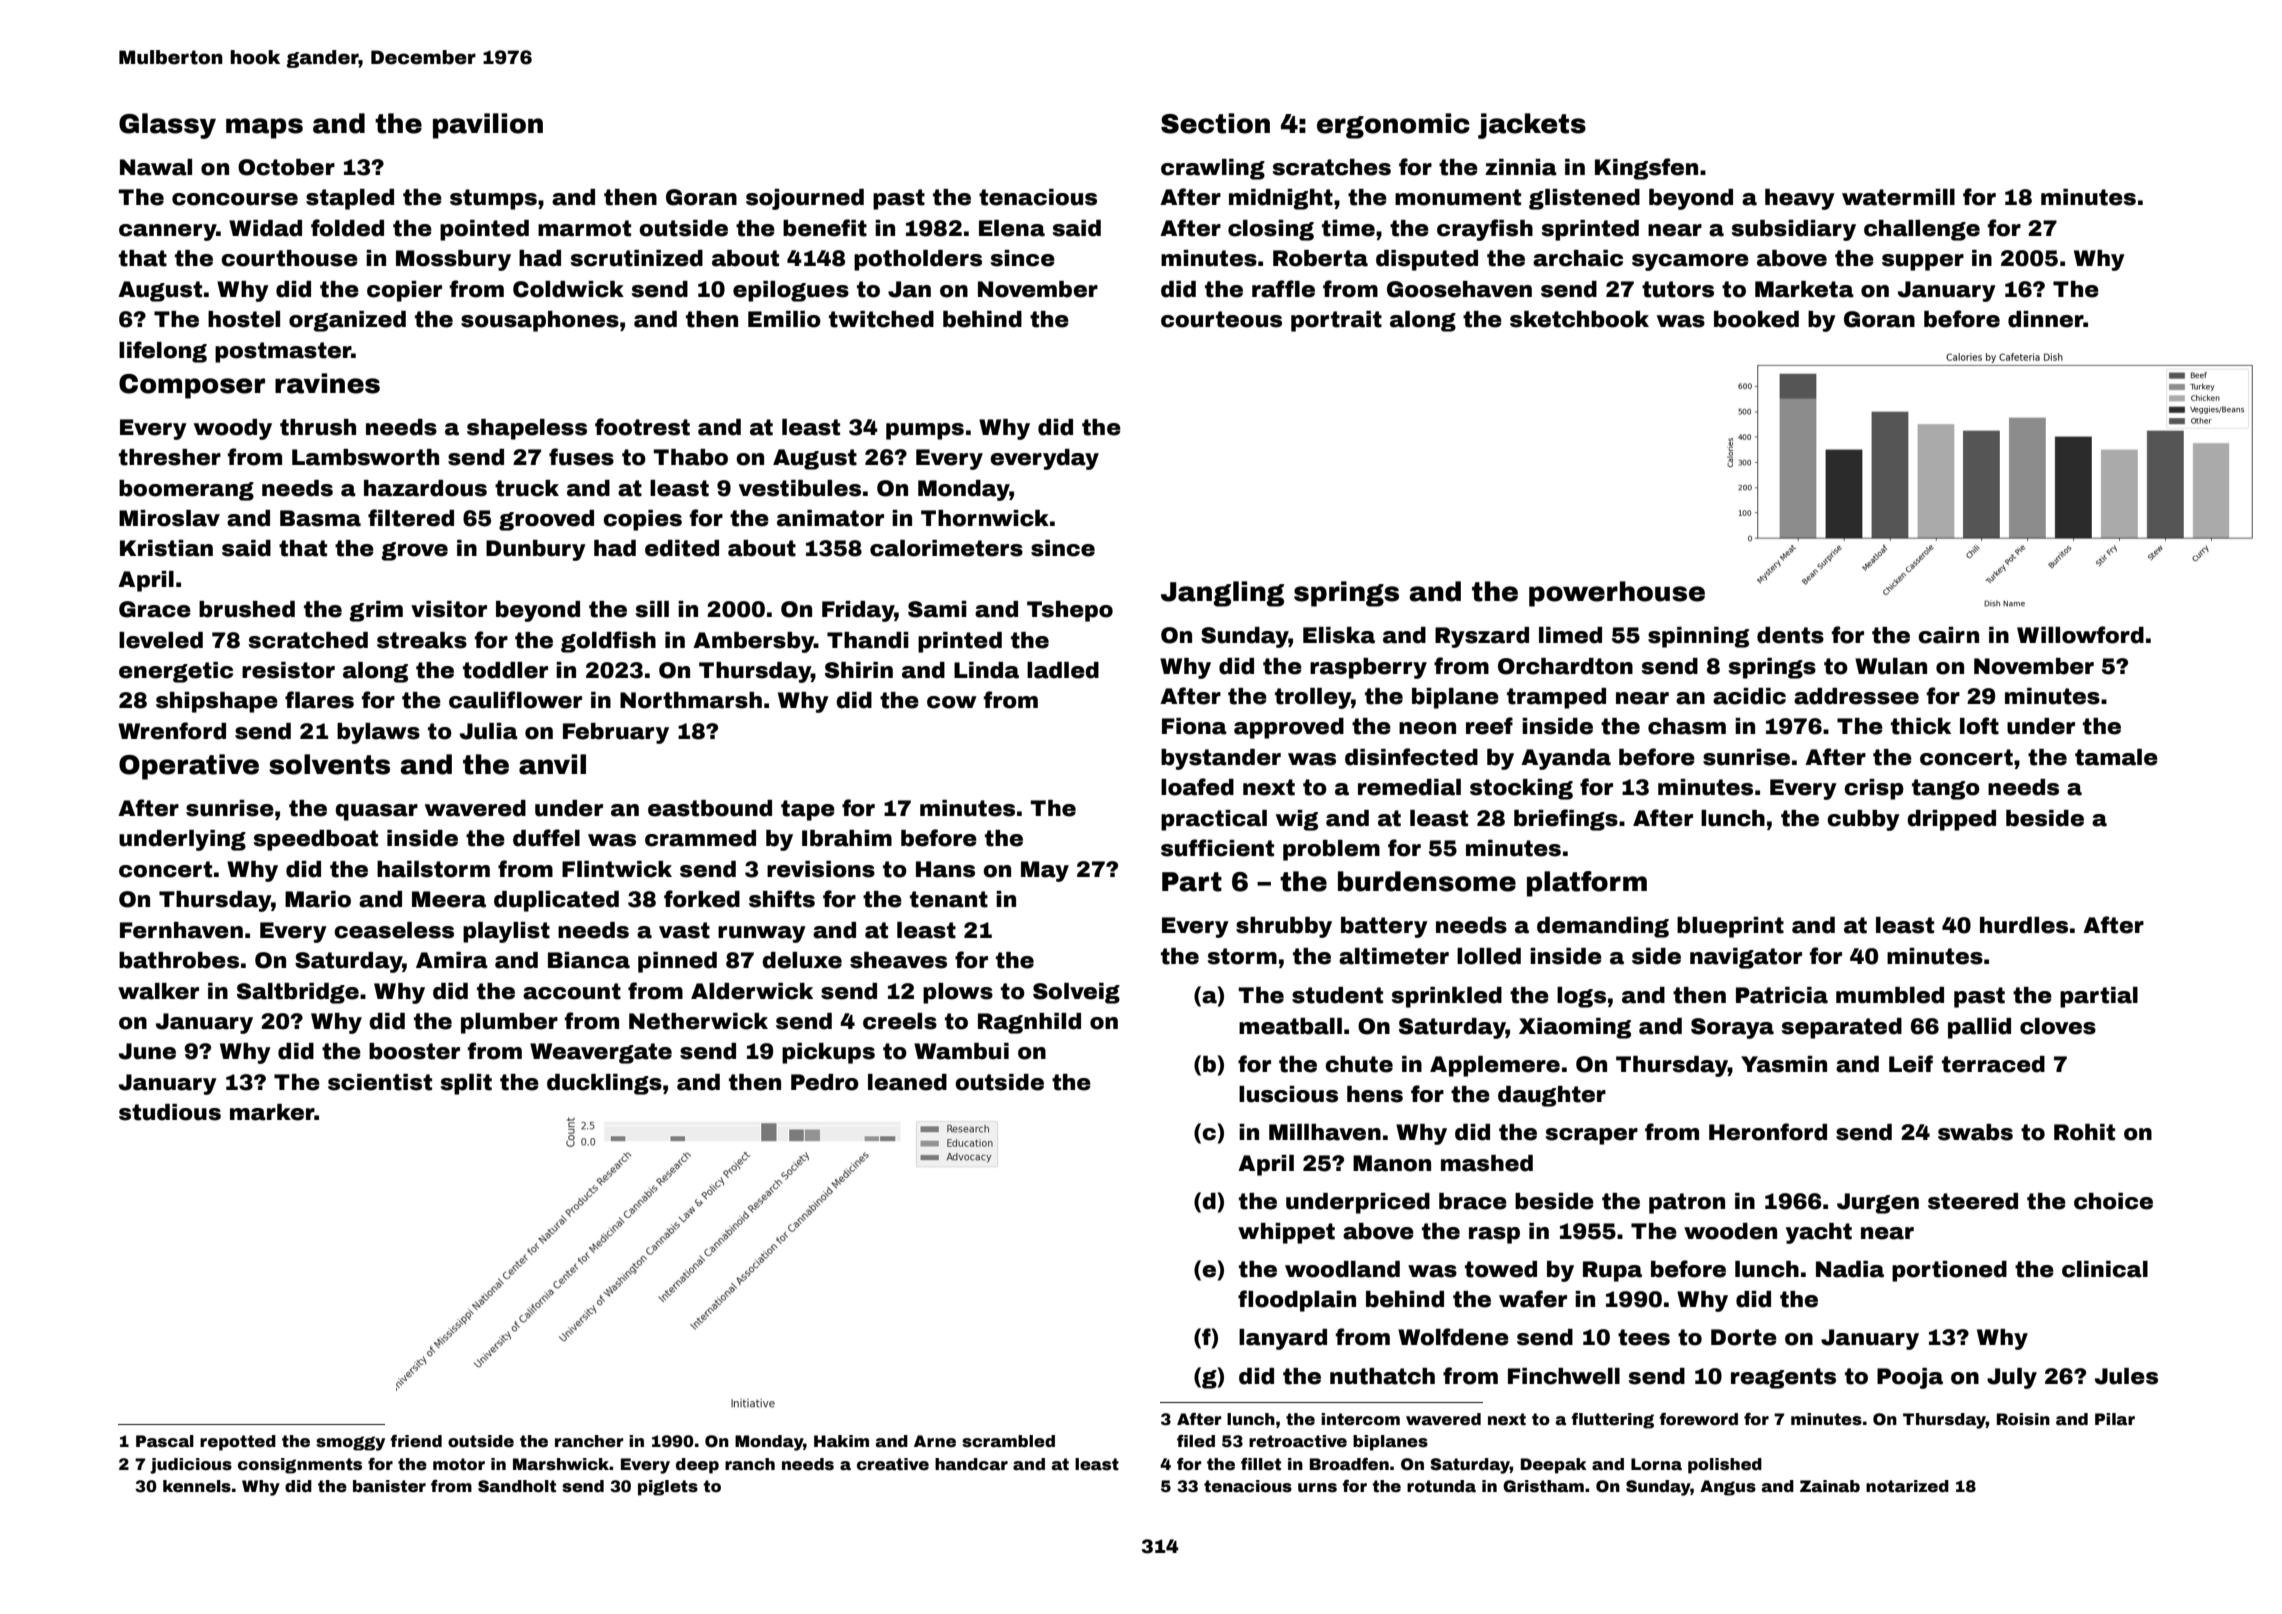 This image has height=1614, width=2282. I want to click on shrubby, so click(1284, 927).
